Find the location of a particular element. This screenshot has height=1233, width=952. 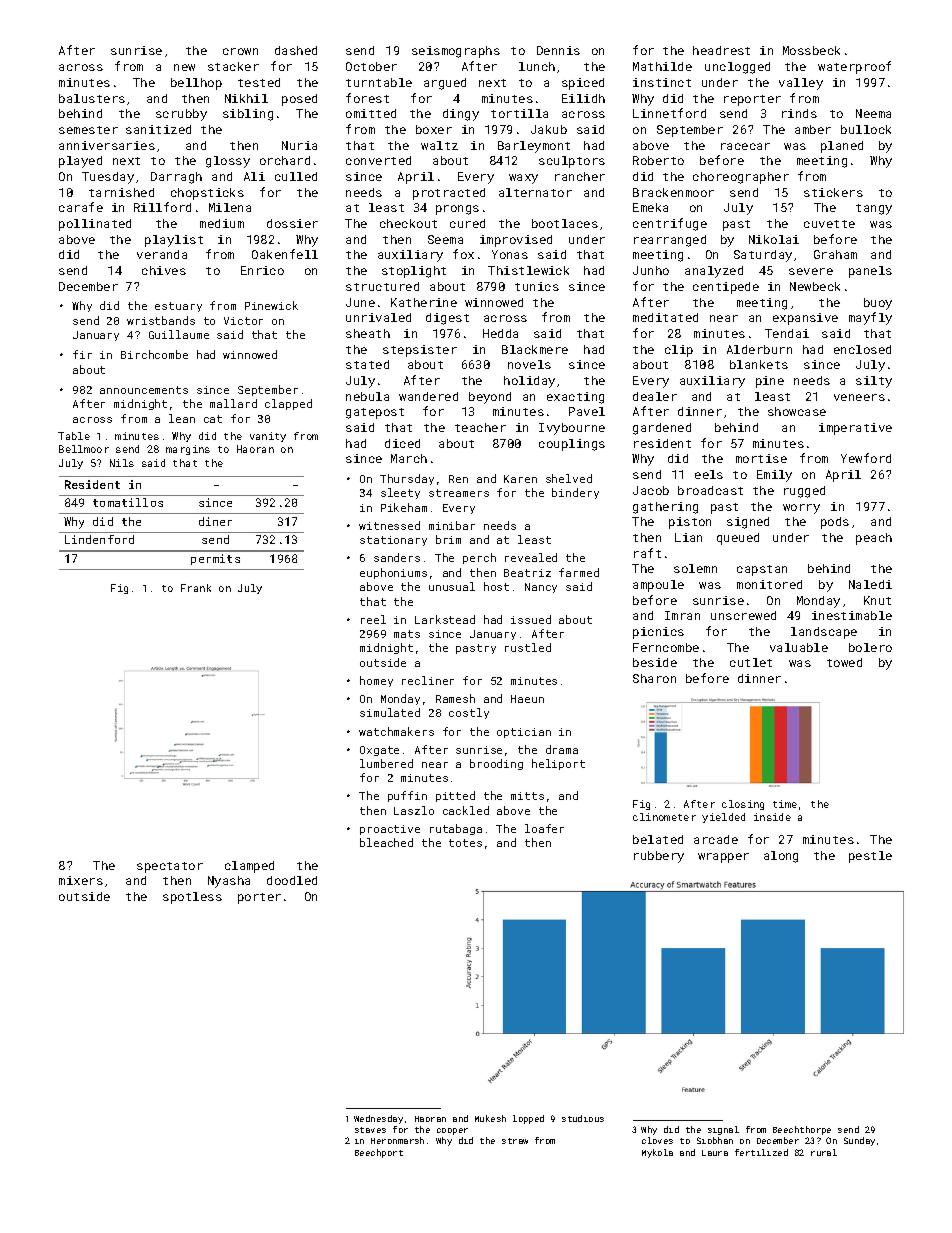

homey is located at coordinates (376, 681).
